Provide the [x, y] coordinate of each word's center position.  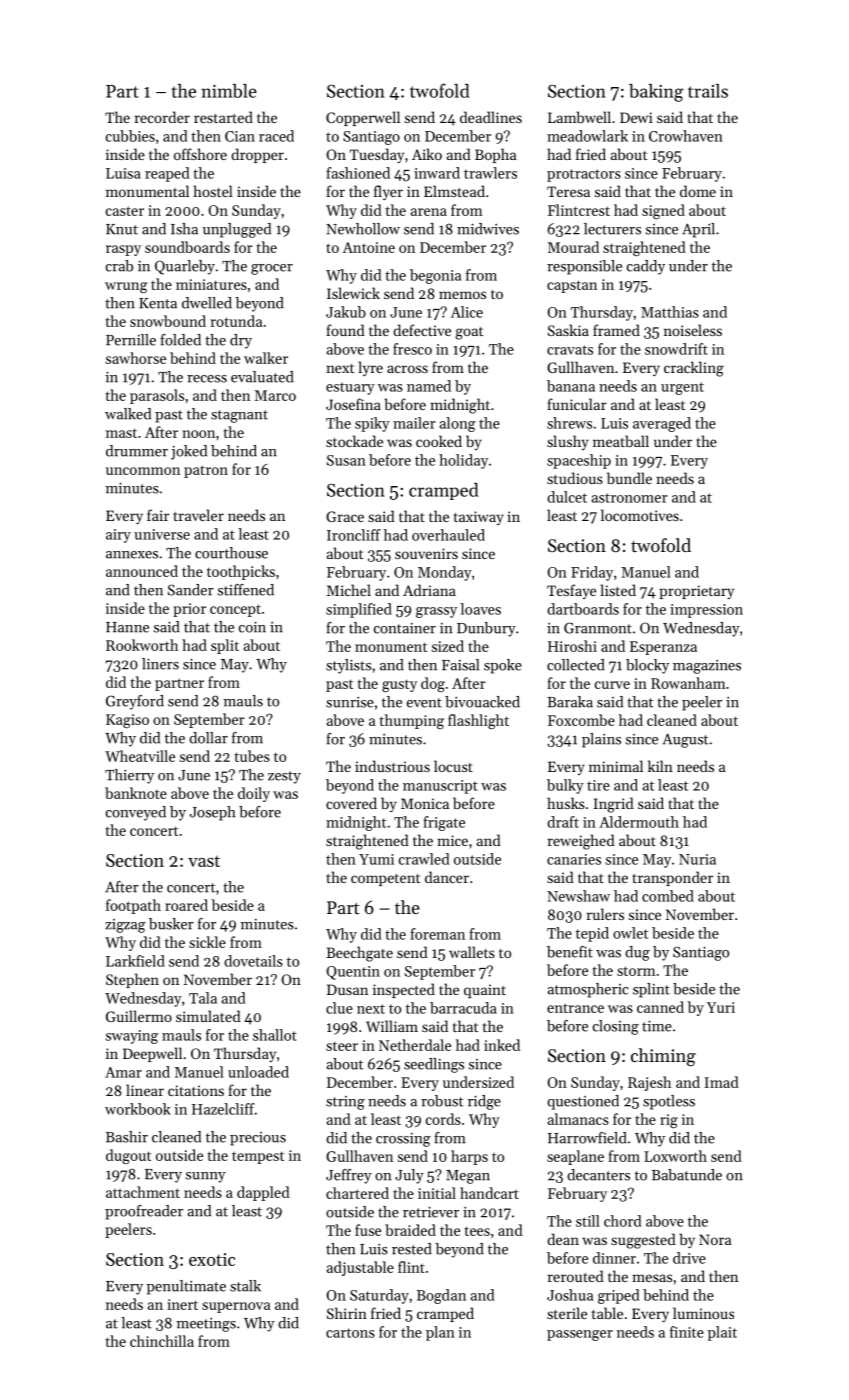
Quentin [353, 973]
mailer [414, 423]
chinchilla [162, 1341]
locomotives [640, 515]
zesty [284, 777]
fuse [368, 1230]
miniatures [211, 284]
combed [668, 896]
